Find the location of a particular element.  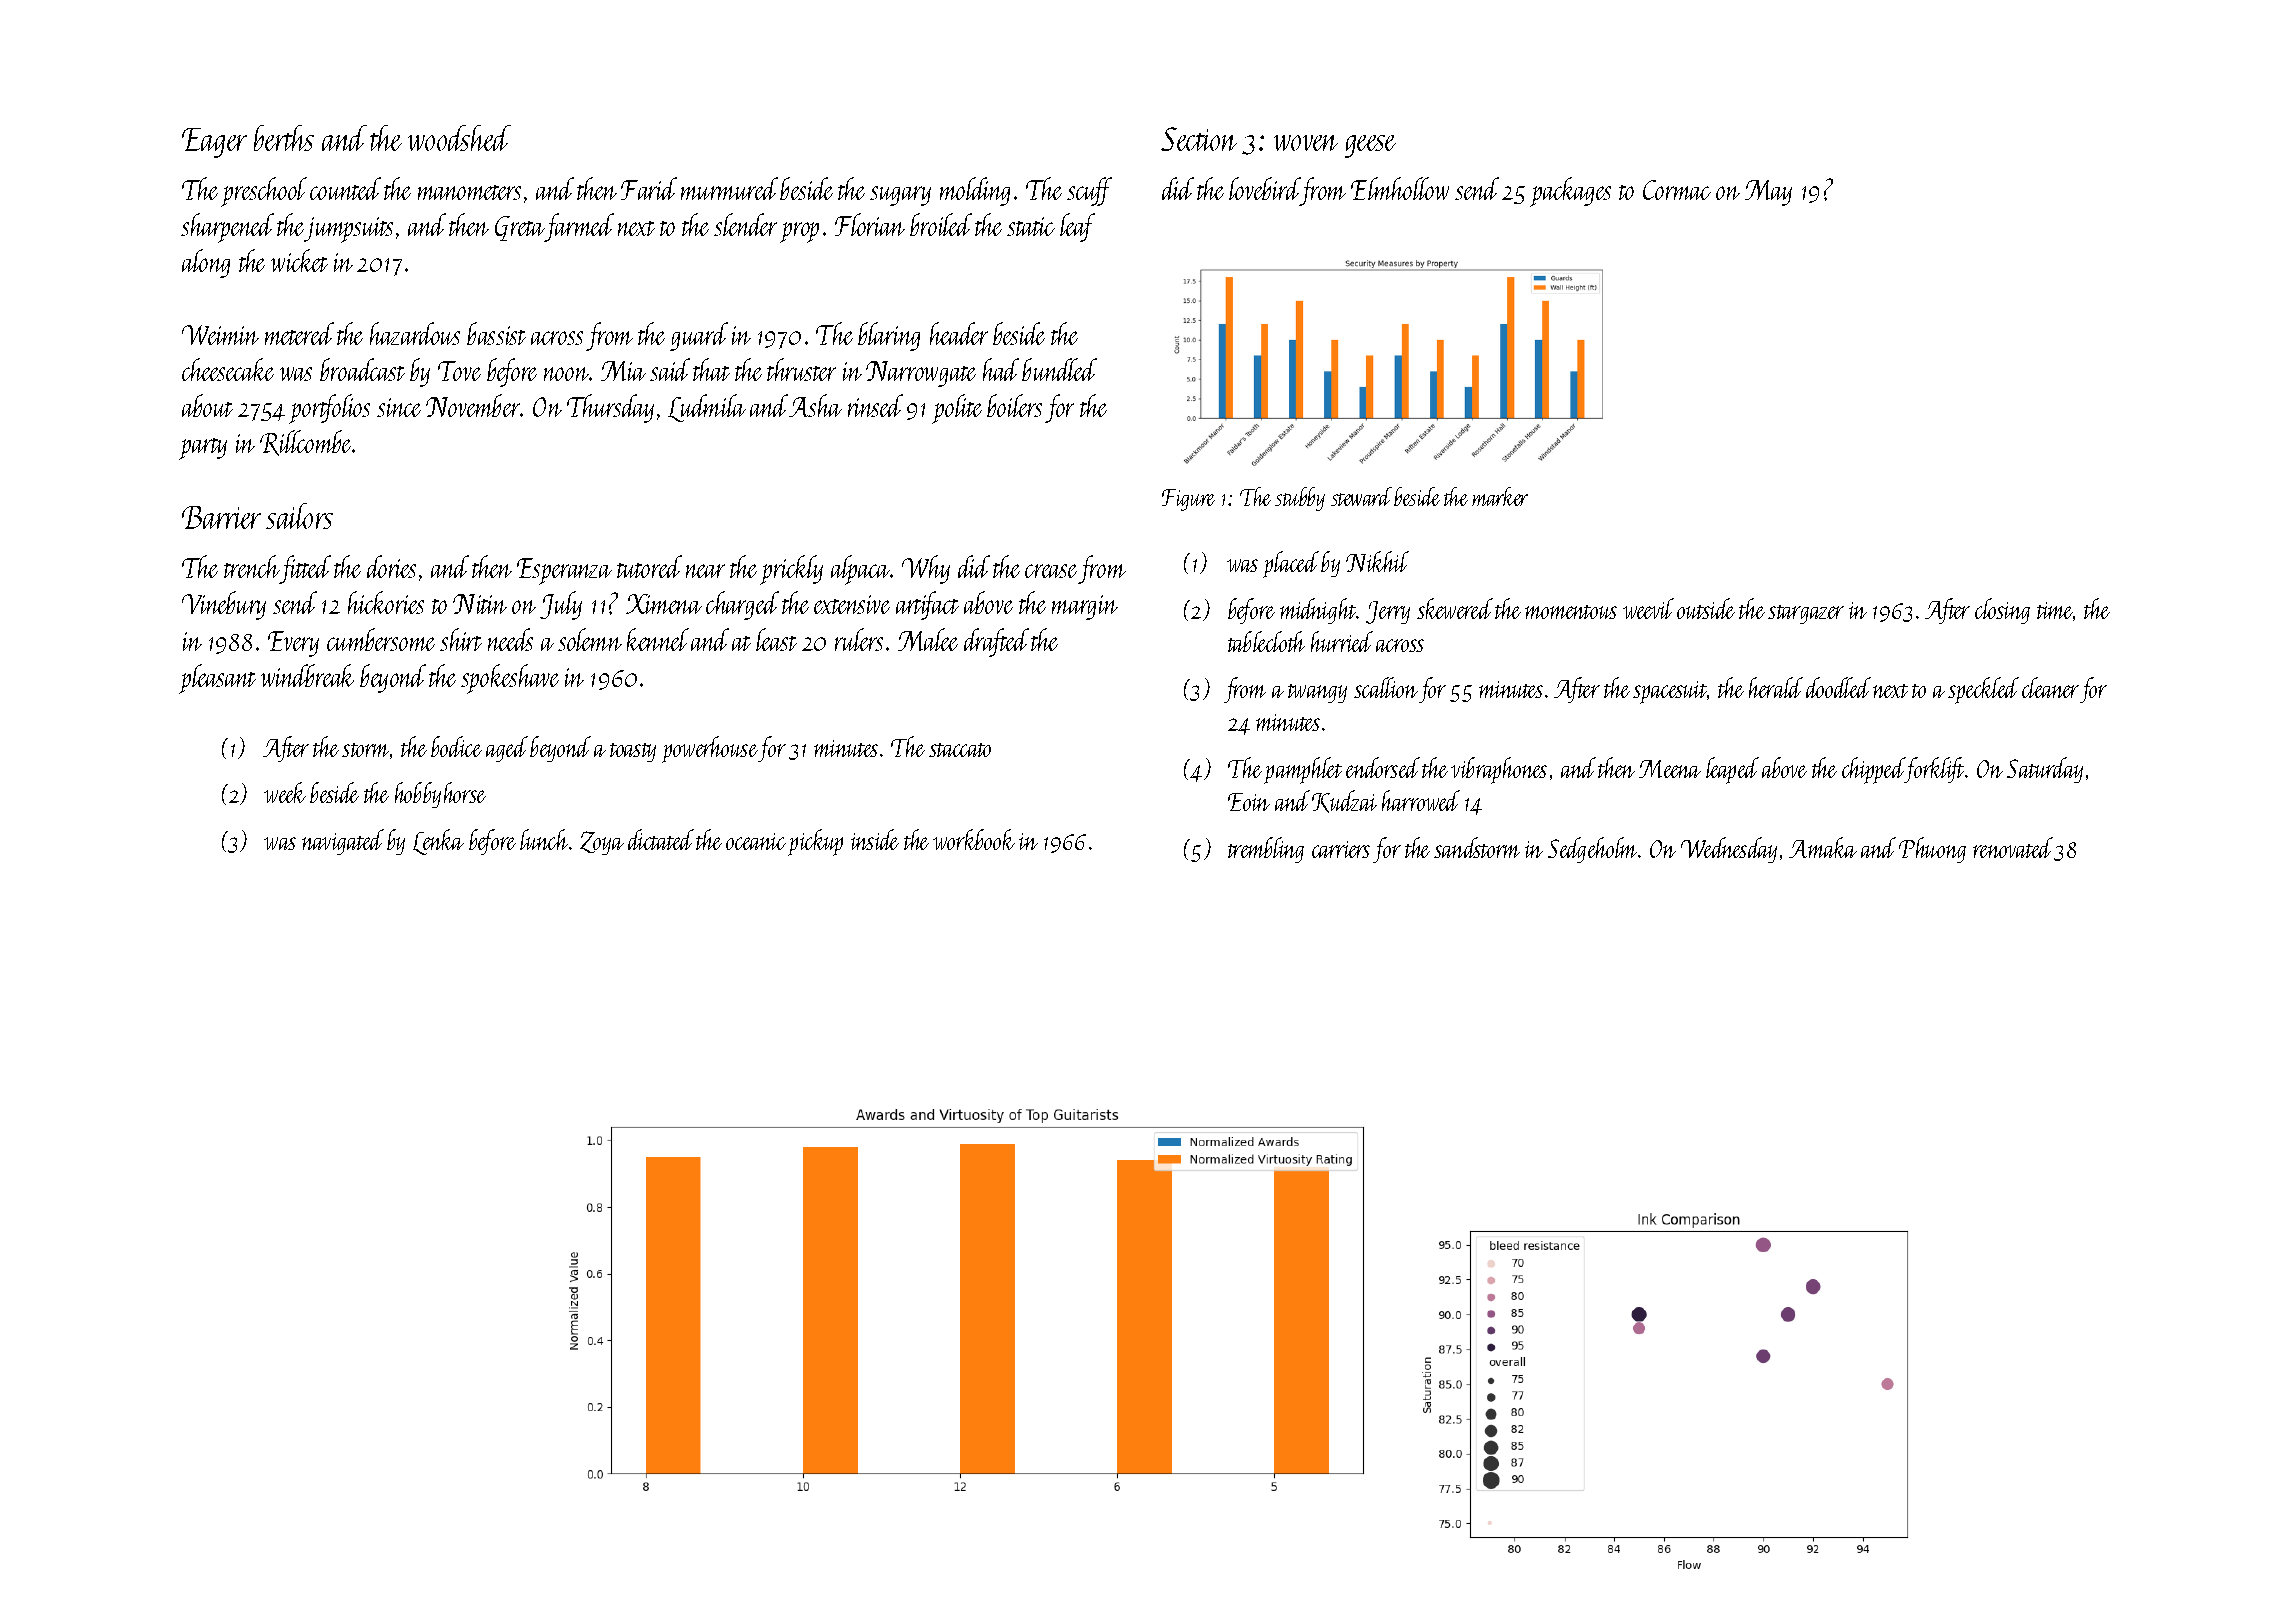

outside is located at coordinates (1706, 608).
